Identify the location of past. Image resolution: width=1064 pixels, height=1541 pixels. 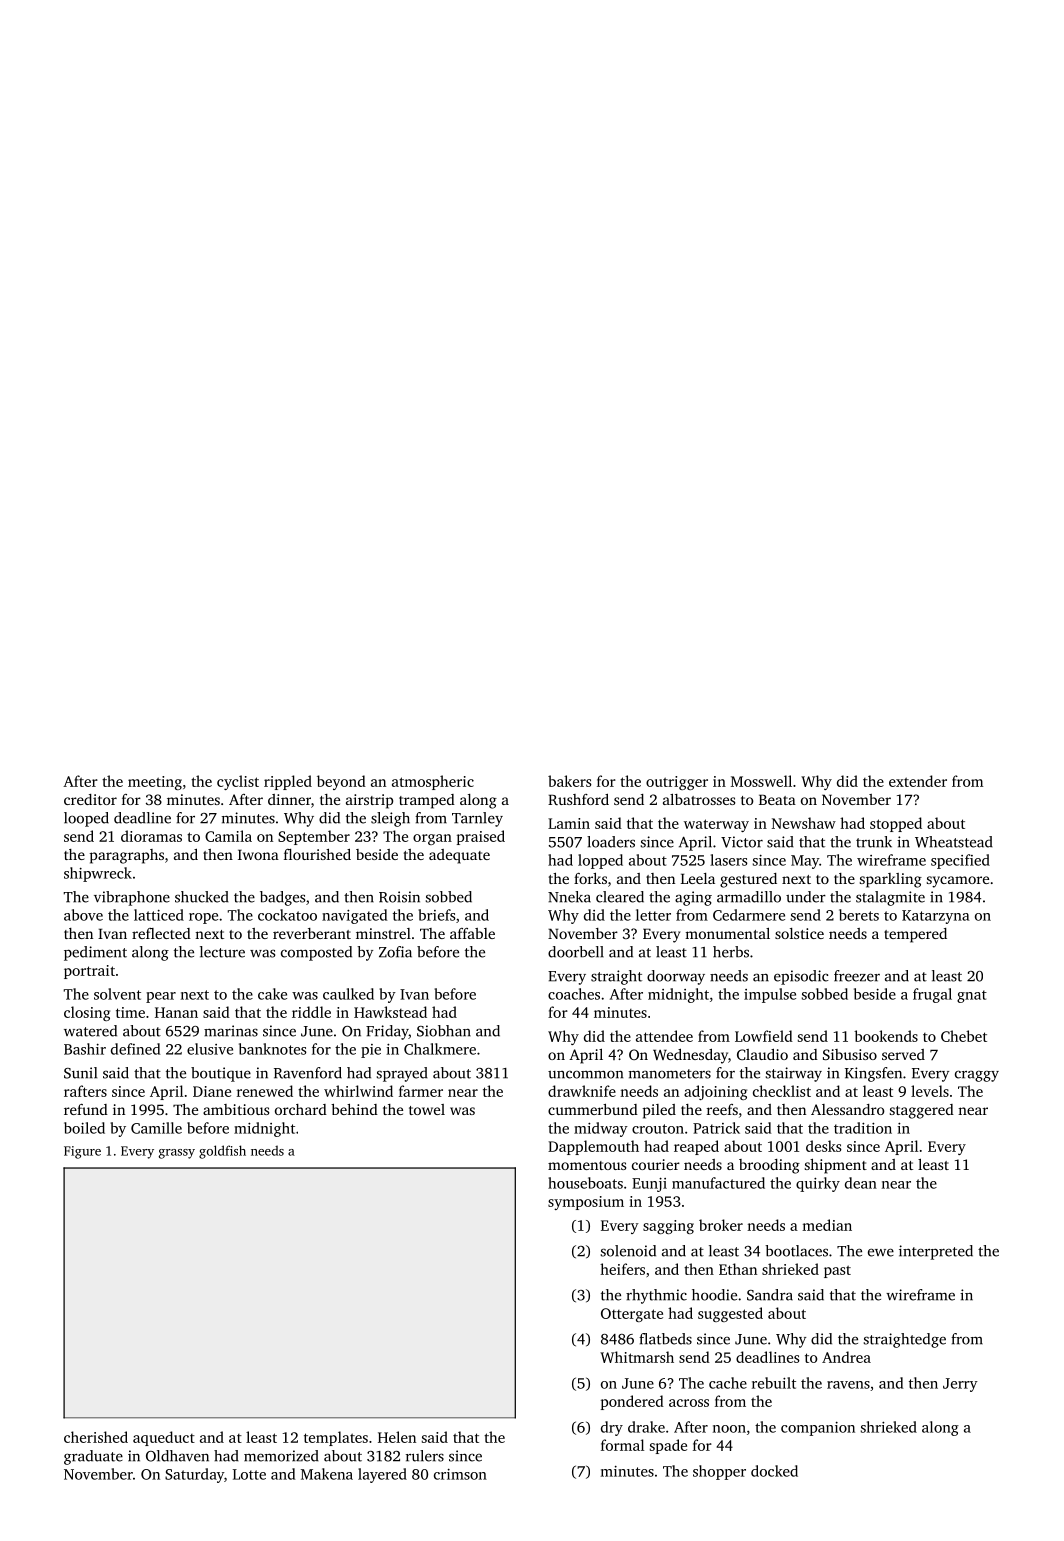
(837, 1271).
